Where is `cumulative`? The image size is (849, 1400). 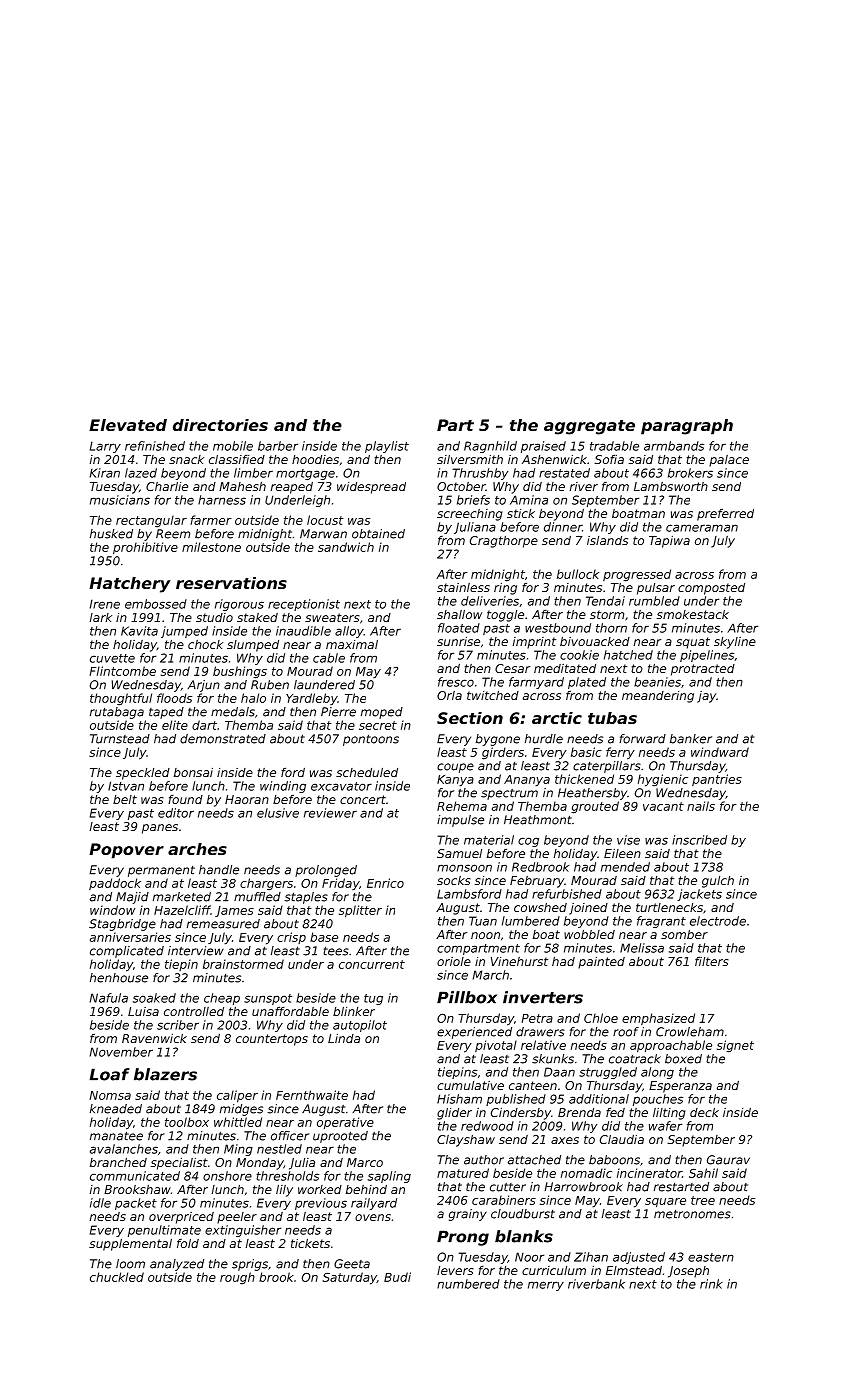
cumulative is located at coordinates (470, 1085).
